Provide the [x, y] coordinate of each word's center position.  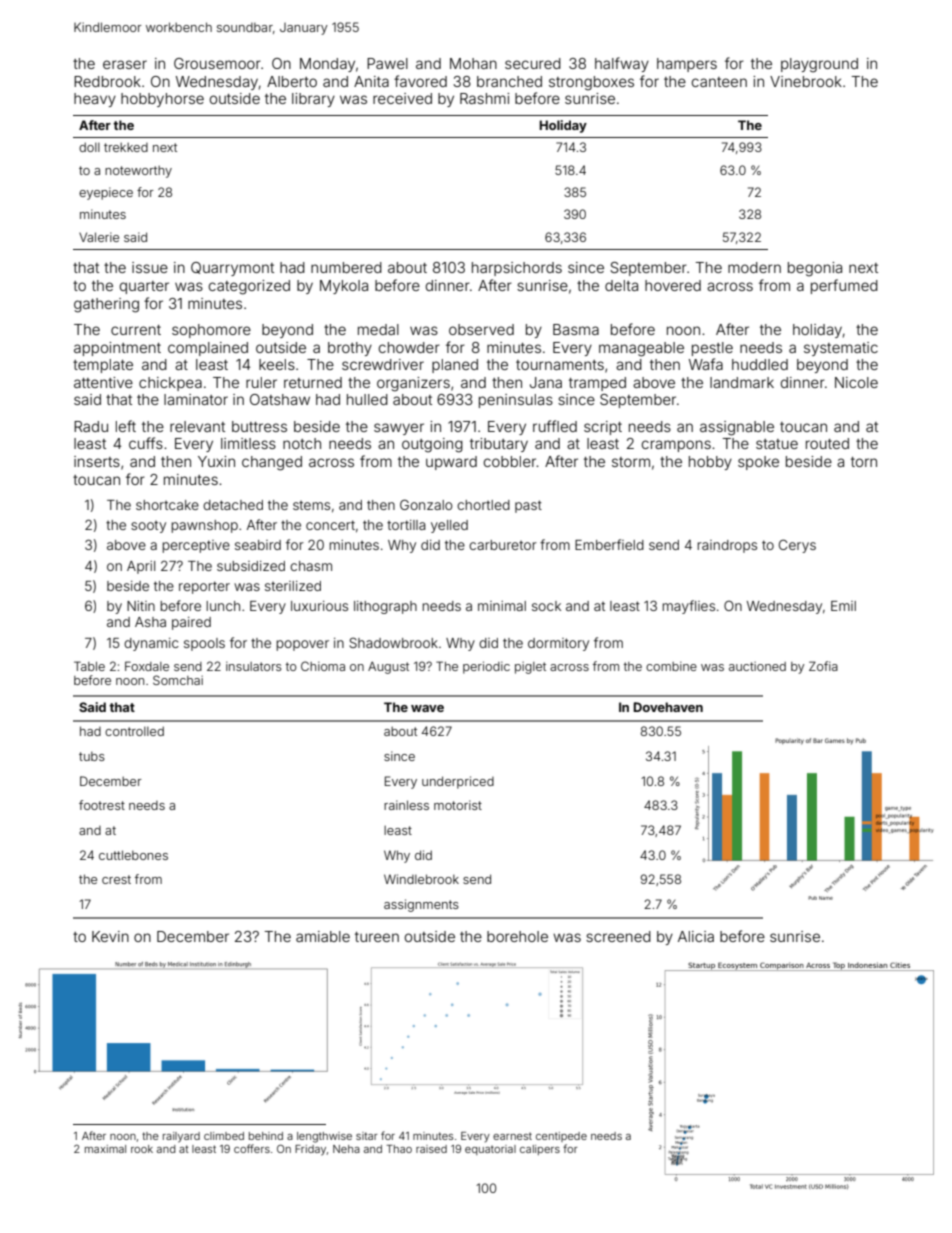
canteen [719, 82]
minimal [502, 606]
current [136, 330]
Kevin [110, 936]
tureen [377, 937]
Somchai [178, 680]
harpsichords [517, 269]
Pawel [387, 63]
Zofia [823, 666]
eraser [125, 64]
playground [819, 65]
